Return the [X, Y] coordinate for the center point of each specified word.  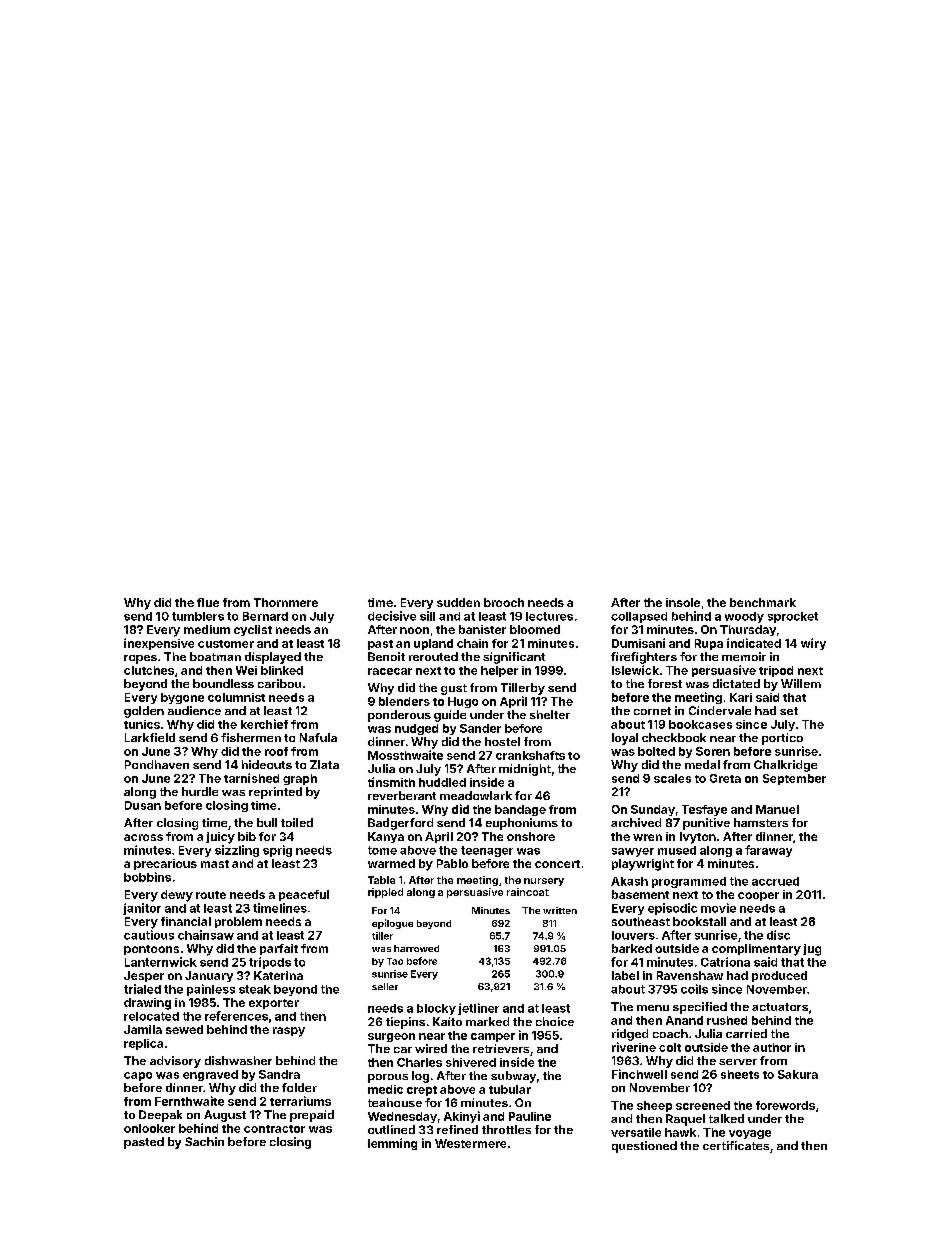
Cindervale [720, 710]
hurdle [200, 791]
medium [207, 629]
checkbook [674, 737]
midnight [525, 770]
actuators [780, 1007]
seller [385, 986]
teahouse [395, 1102]
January [209, 976]
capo [138, 1076]
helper [499, 671]
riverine [634, 1047]
